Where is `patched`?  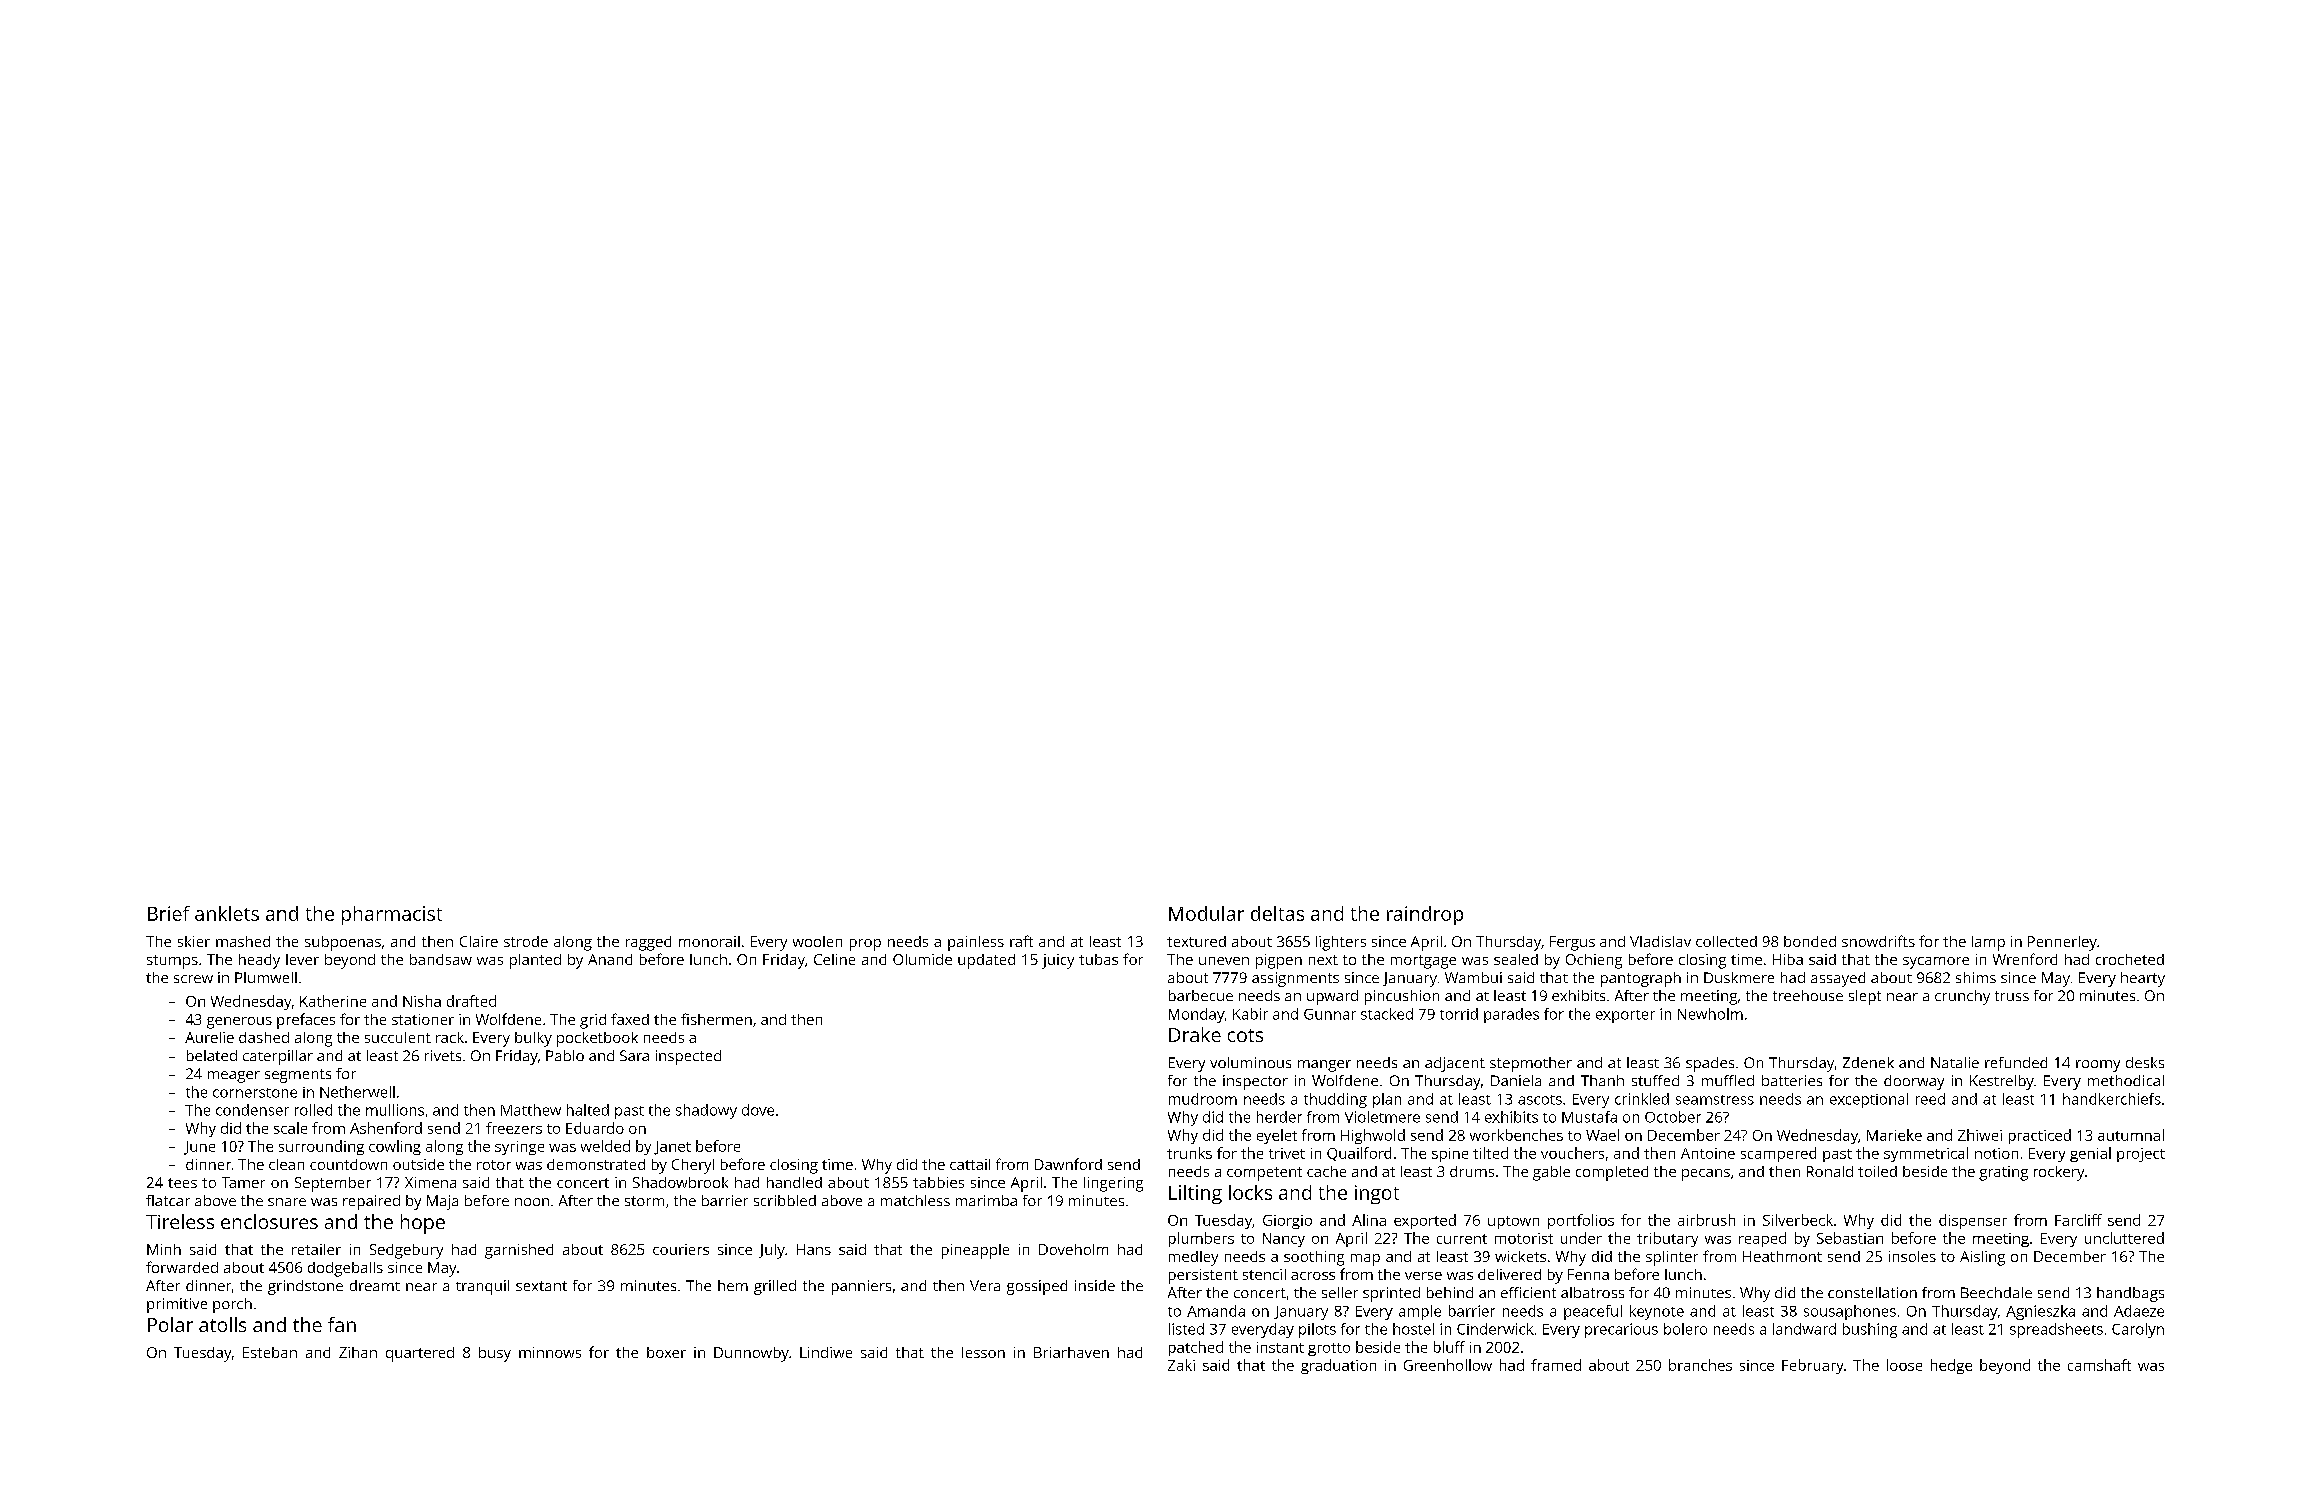 patched is located at coordinates (1196, 1348).
